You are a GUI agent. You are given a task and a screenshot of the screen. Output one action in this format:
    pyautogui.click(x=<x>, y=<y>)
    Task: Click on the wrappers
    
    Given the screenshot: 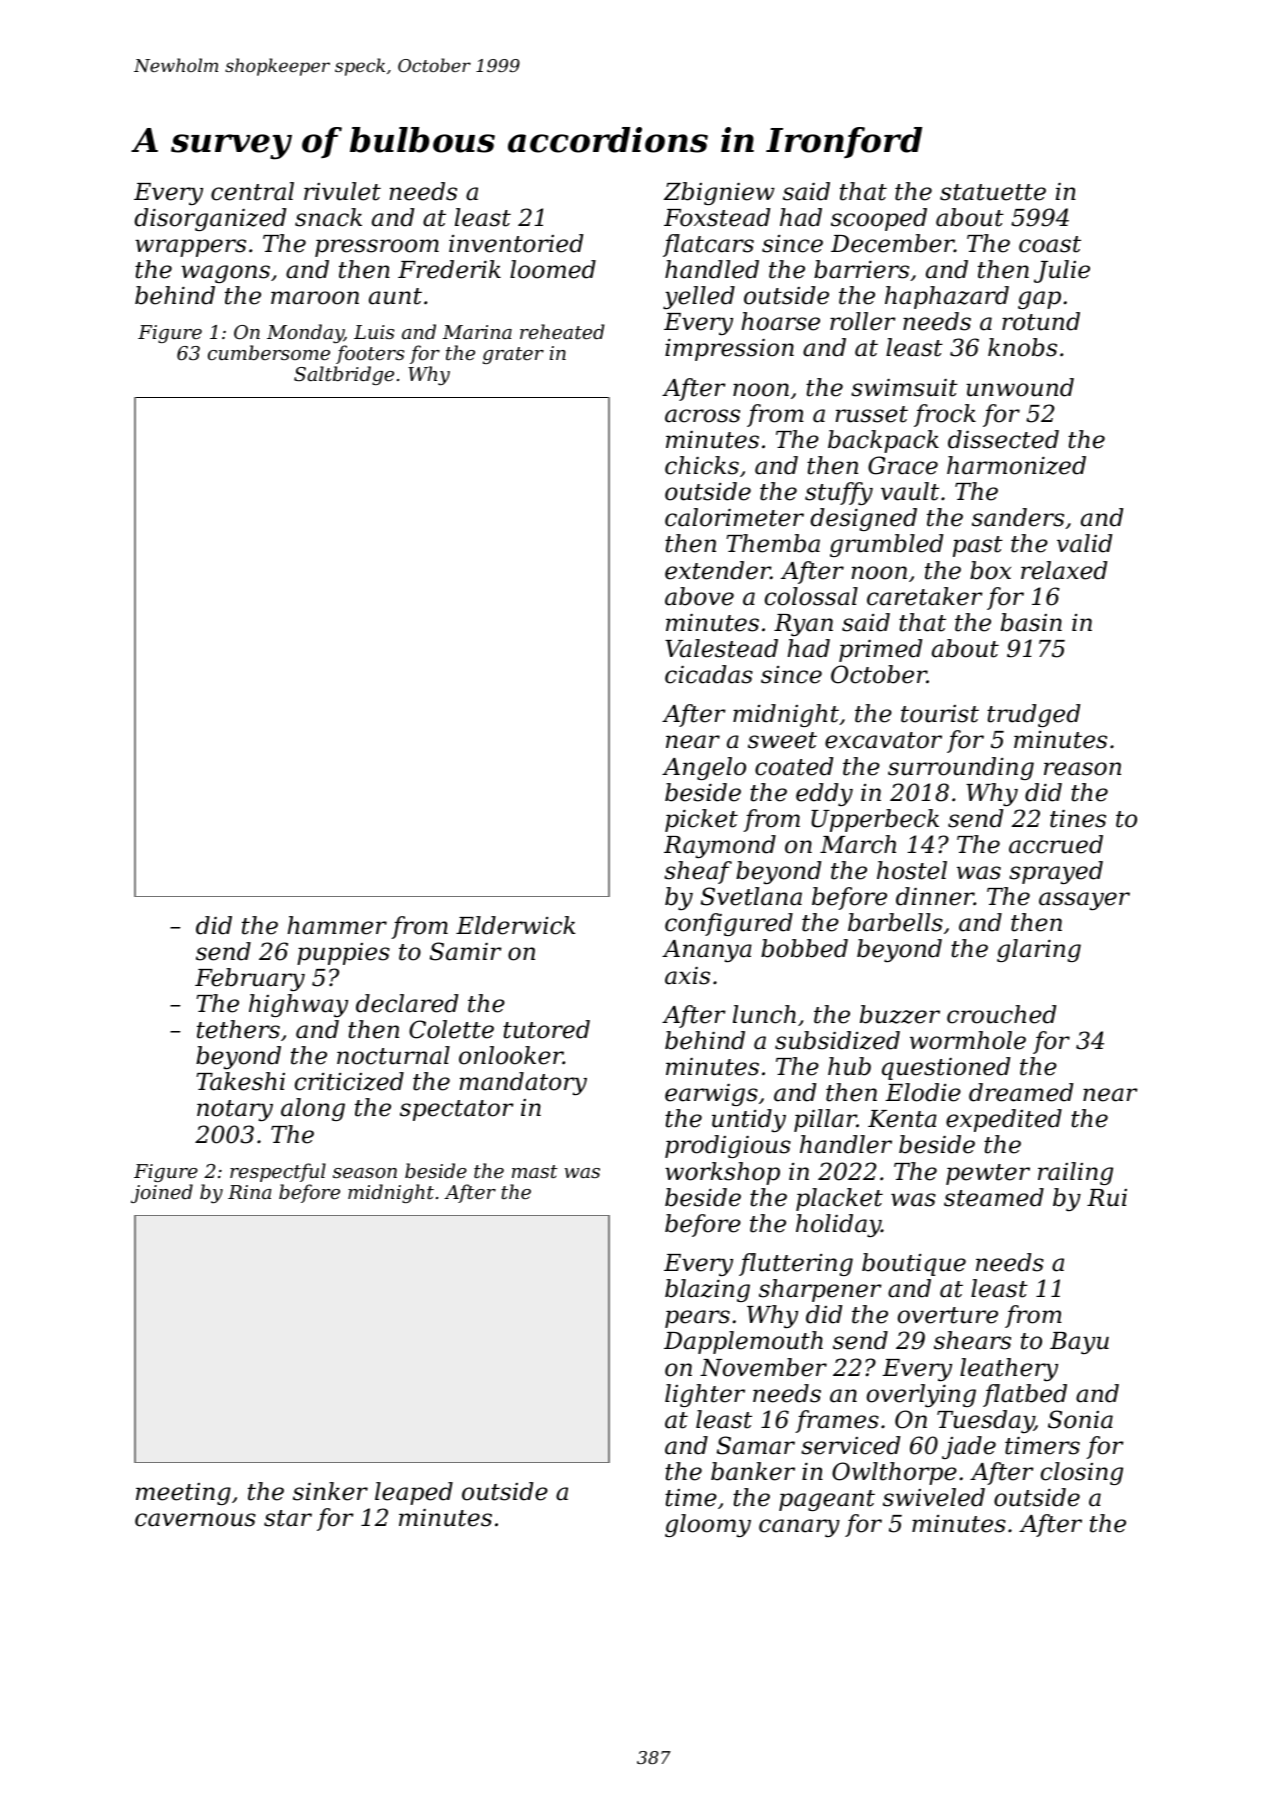 What is the action you would take?
    pyautogui.click(x=190, y=248)
